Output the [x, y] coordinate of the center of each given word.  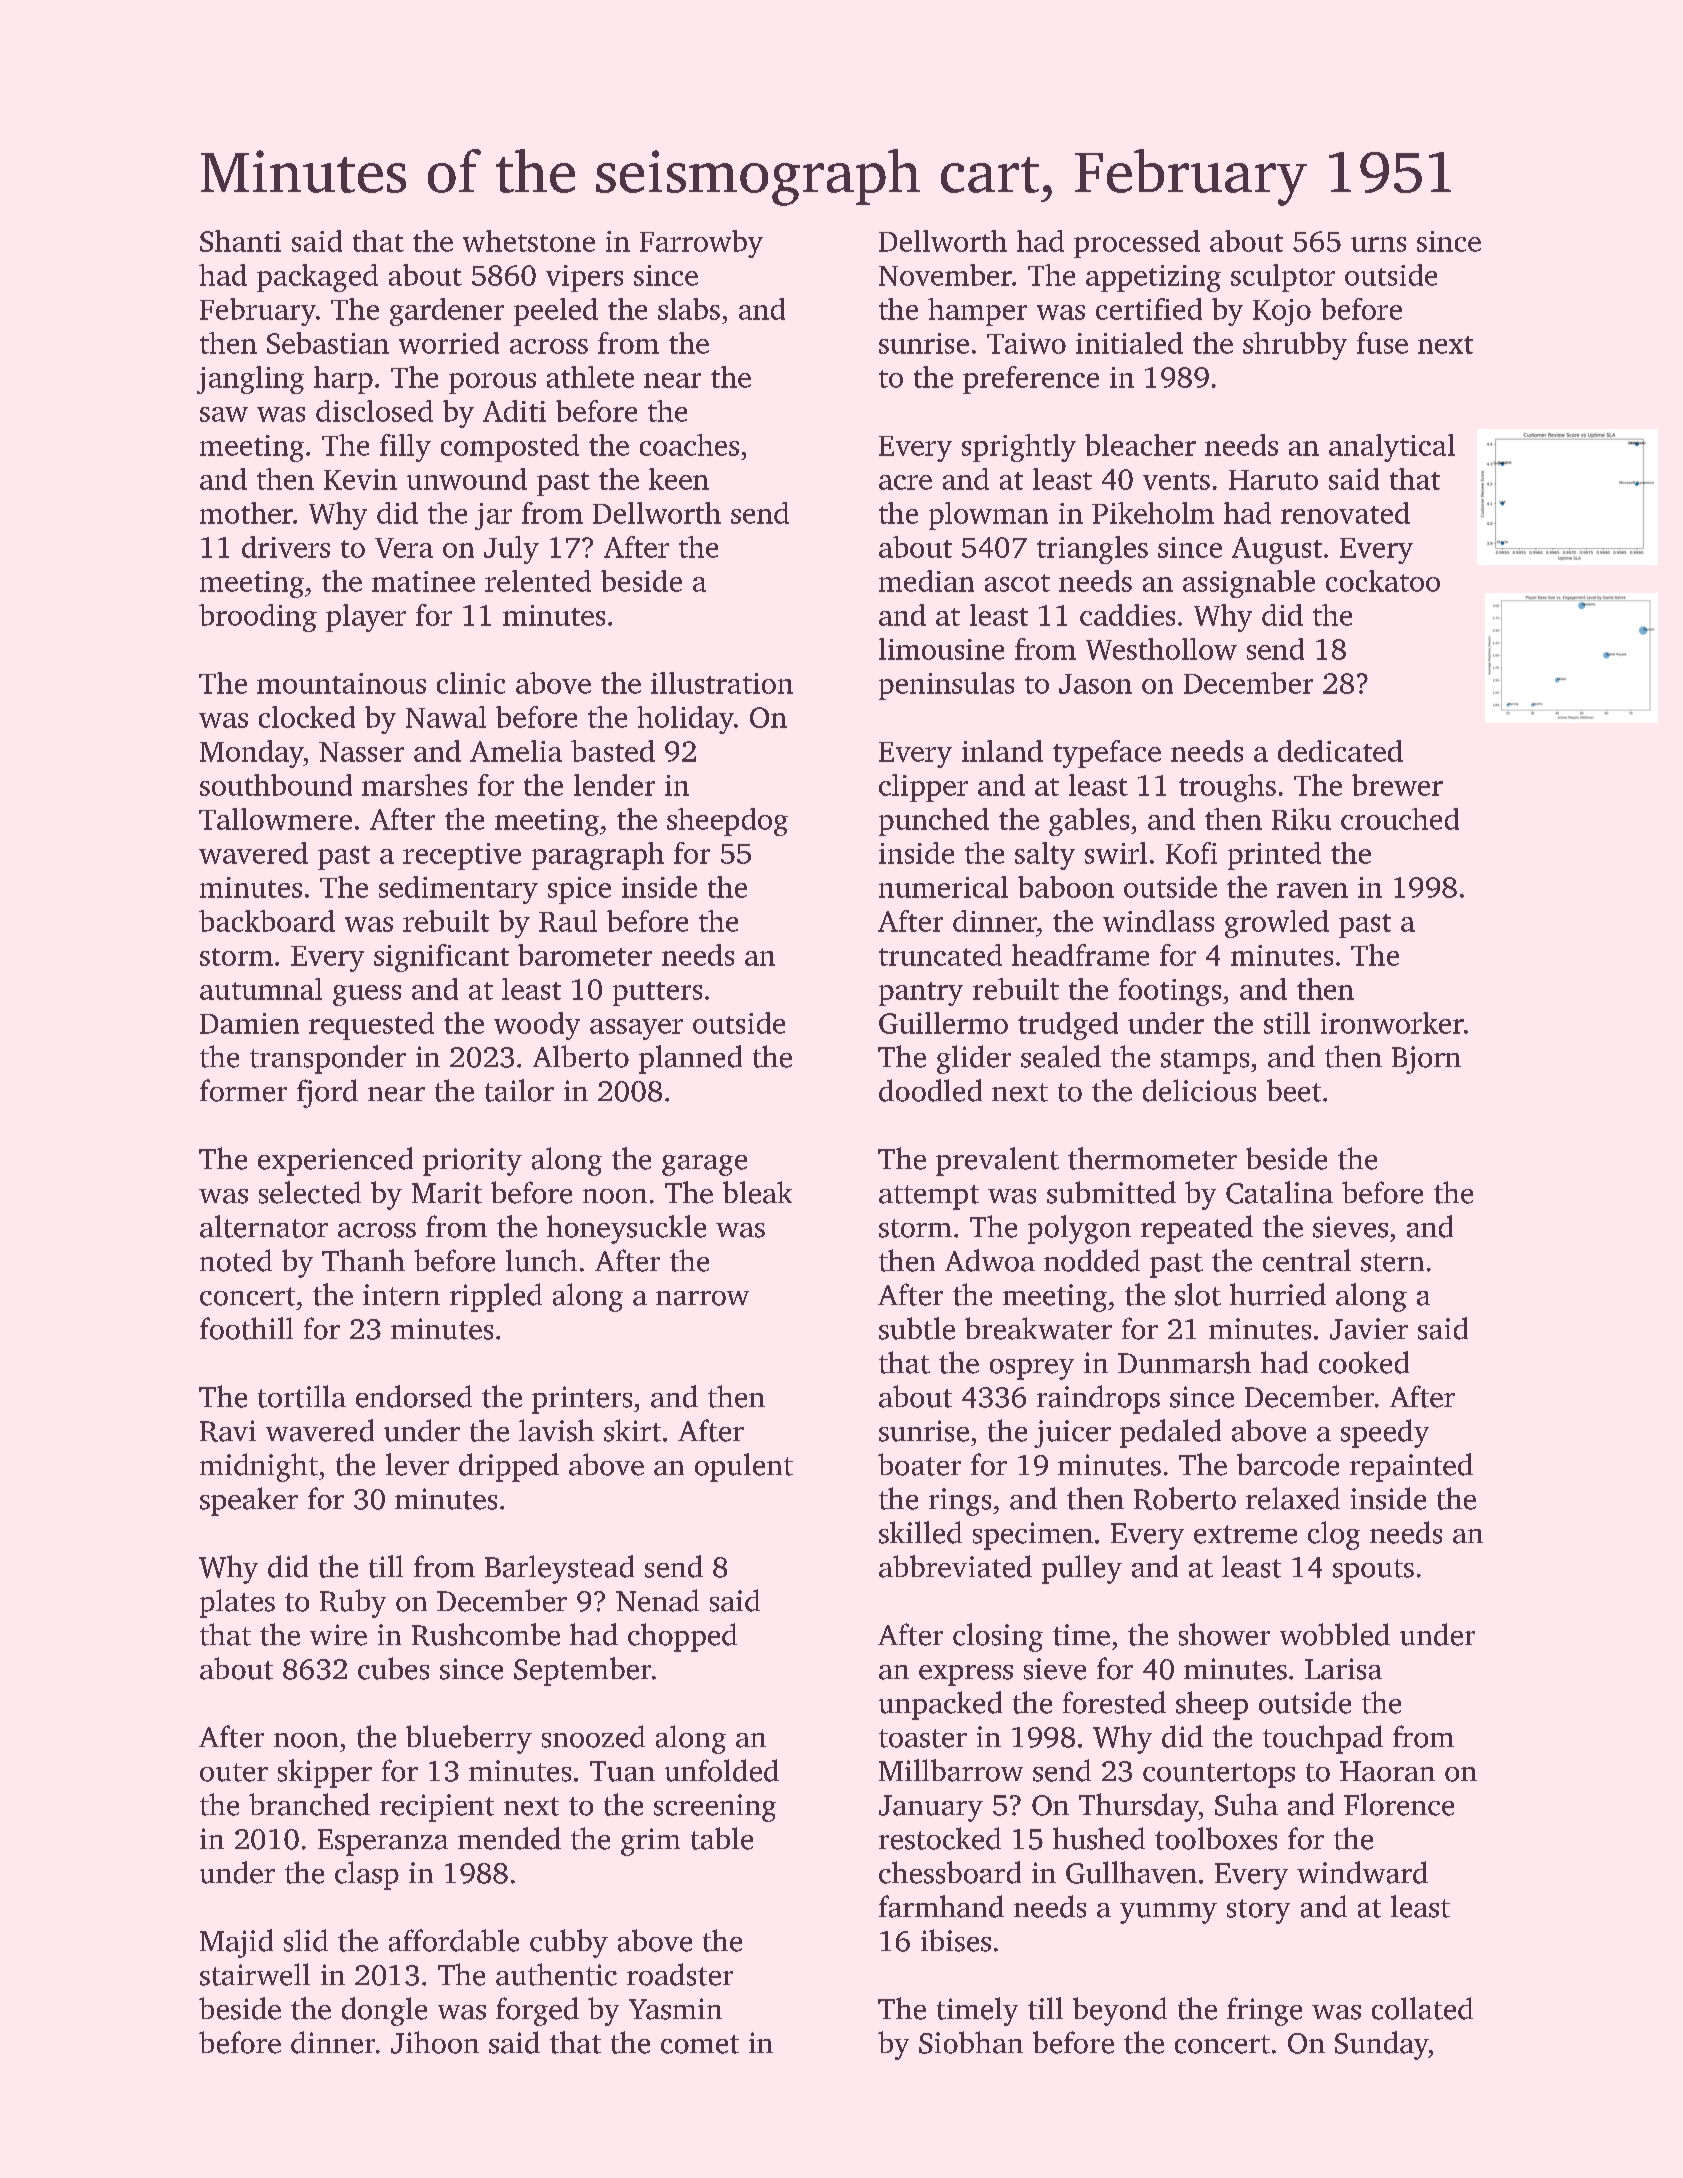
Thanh [363, 1260]
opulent [744, 1467]
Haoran [1387, 1771]
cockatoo [1383, 581]
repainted [1411, 1467]
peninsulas [946, 686]
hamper [977, 312]
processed [1137, 244]
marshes [414, 785]
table [722, 1838]
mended [509, 1838]
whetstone [529, 241]
